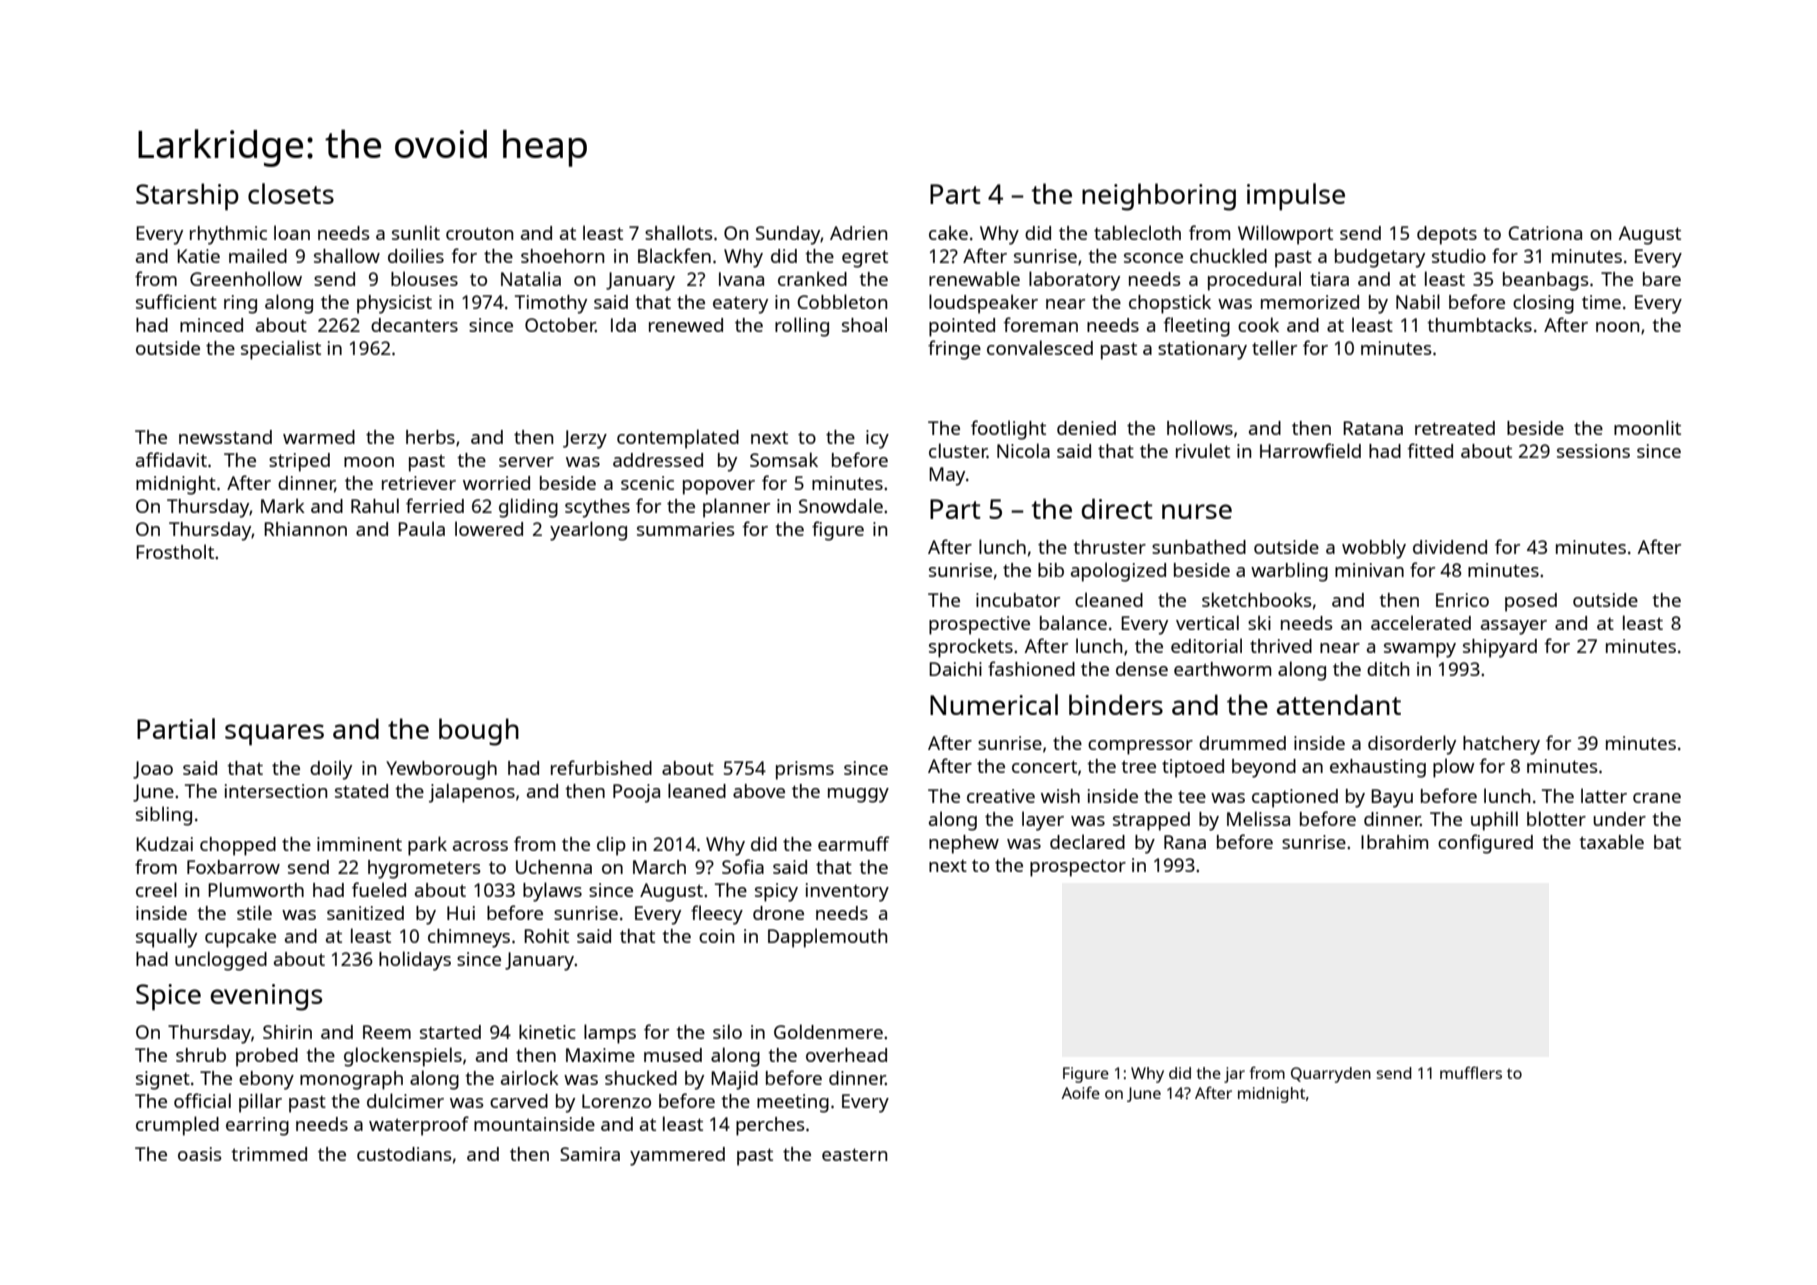 This image has height=1285, width=1817. I want to click on hatchery, so click(1501, 745).
